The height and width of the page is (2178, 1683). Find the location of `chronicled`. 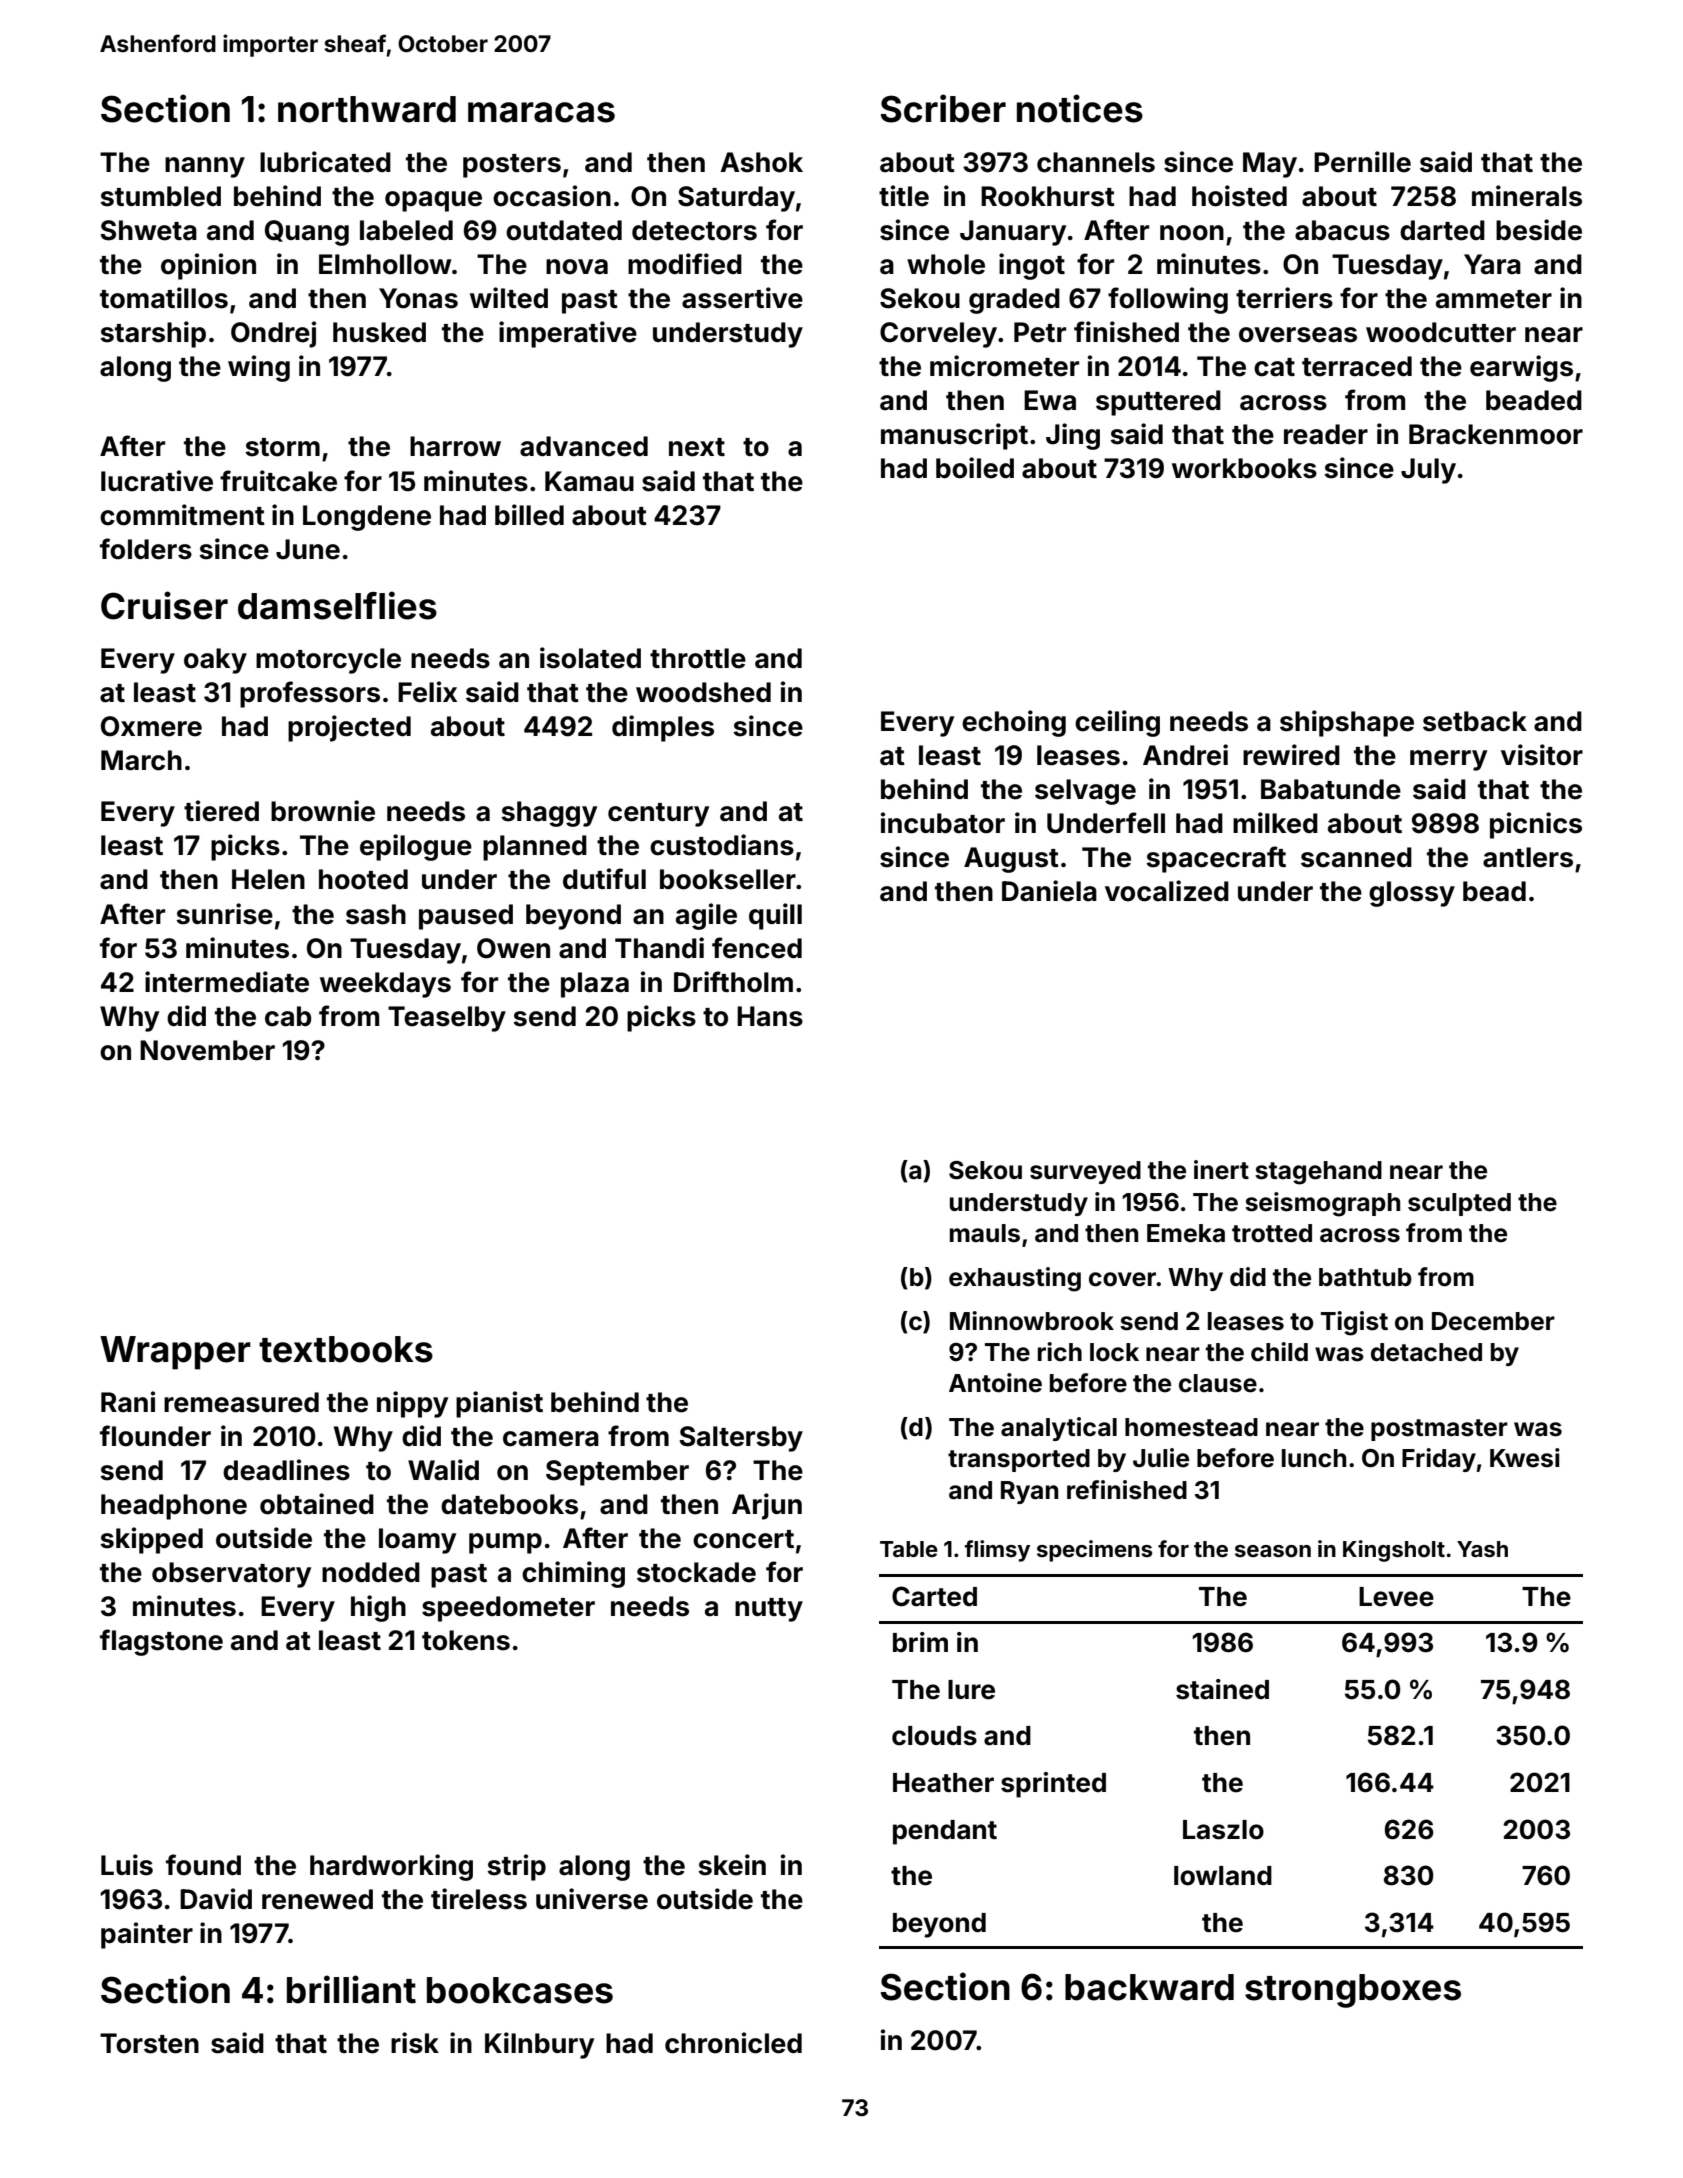

chronicled is located at coordinates (733, 2043).
